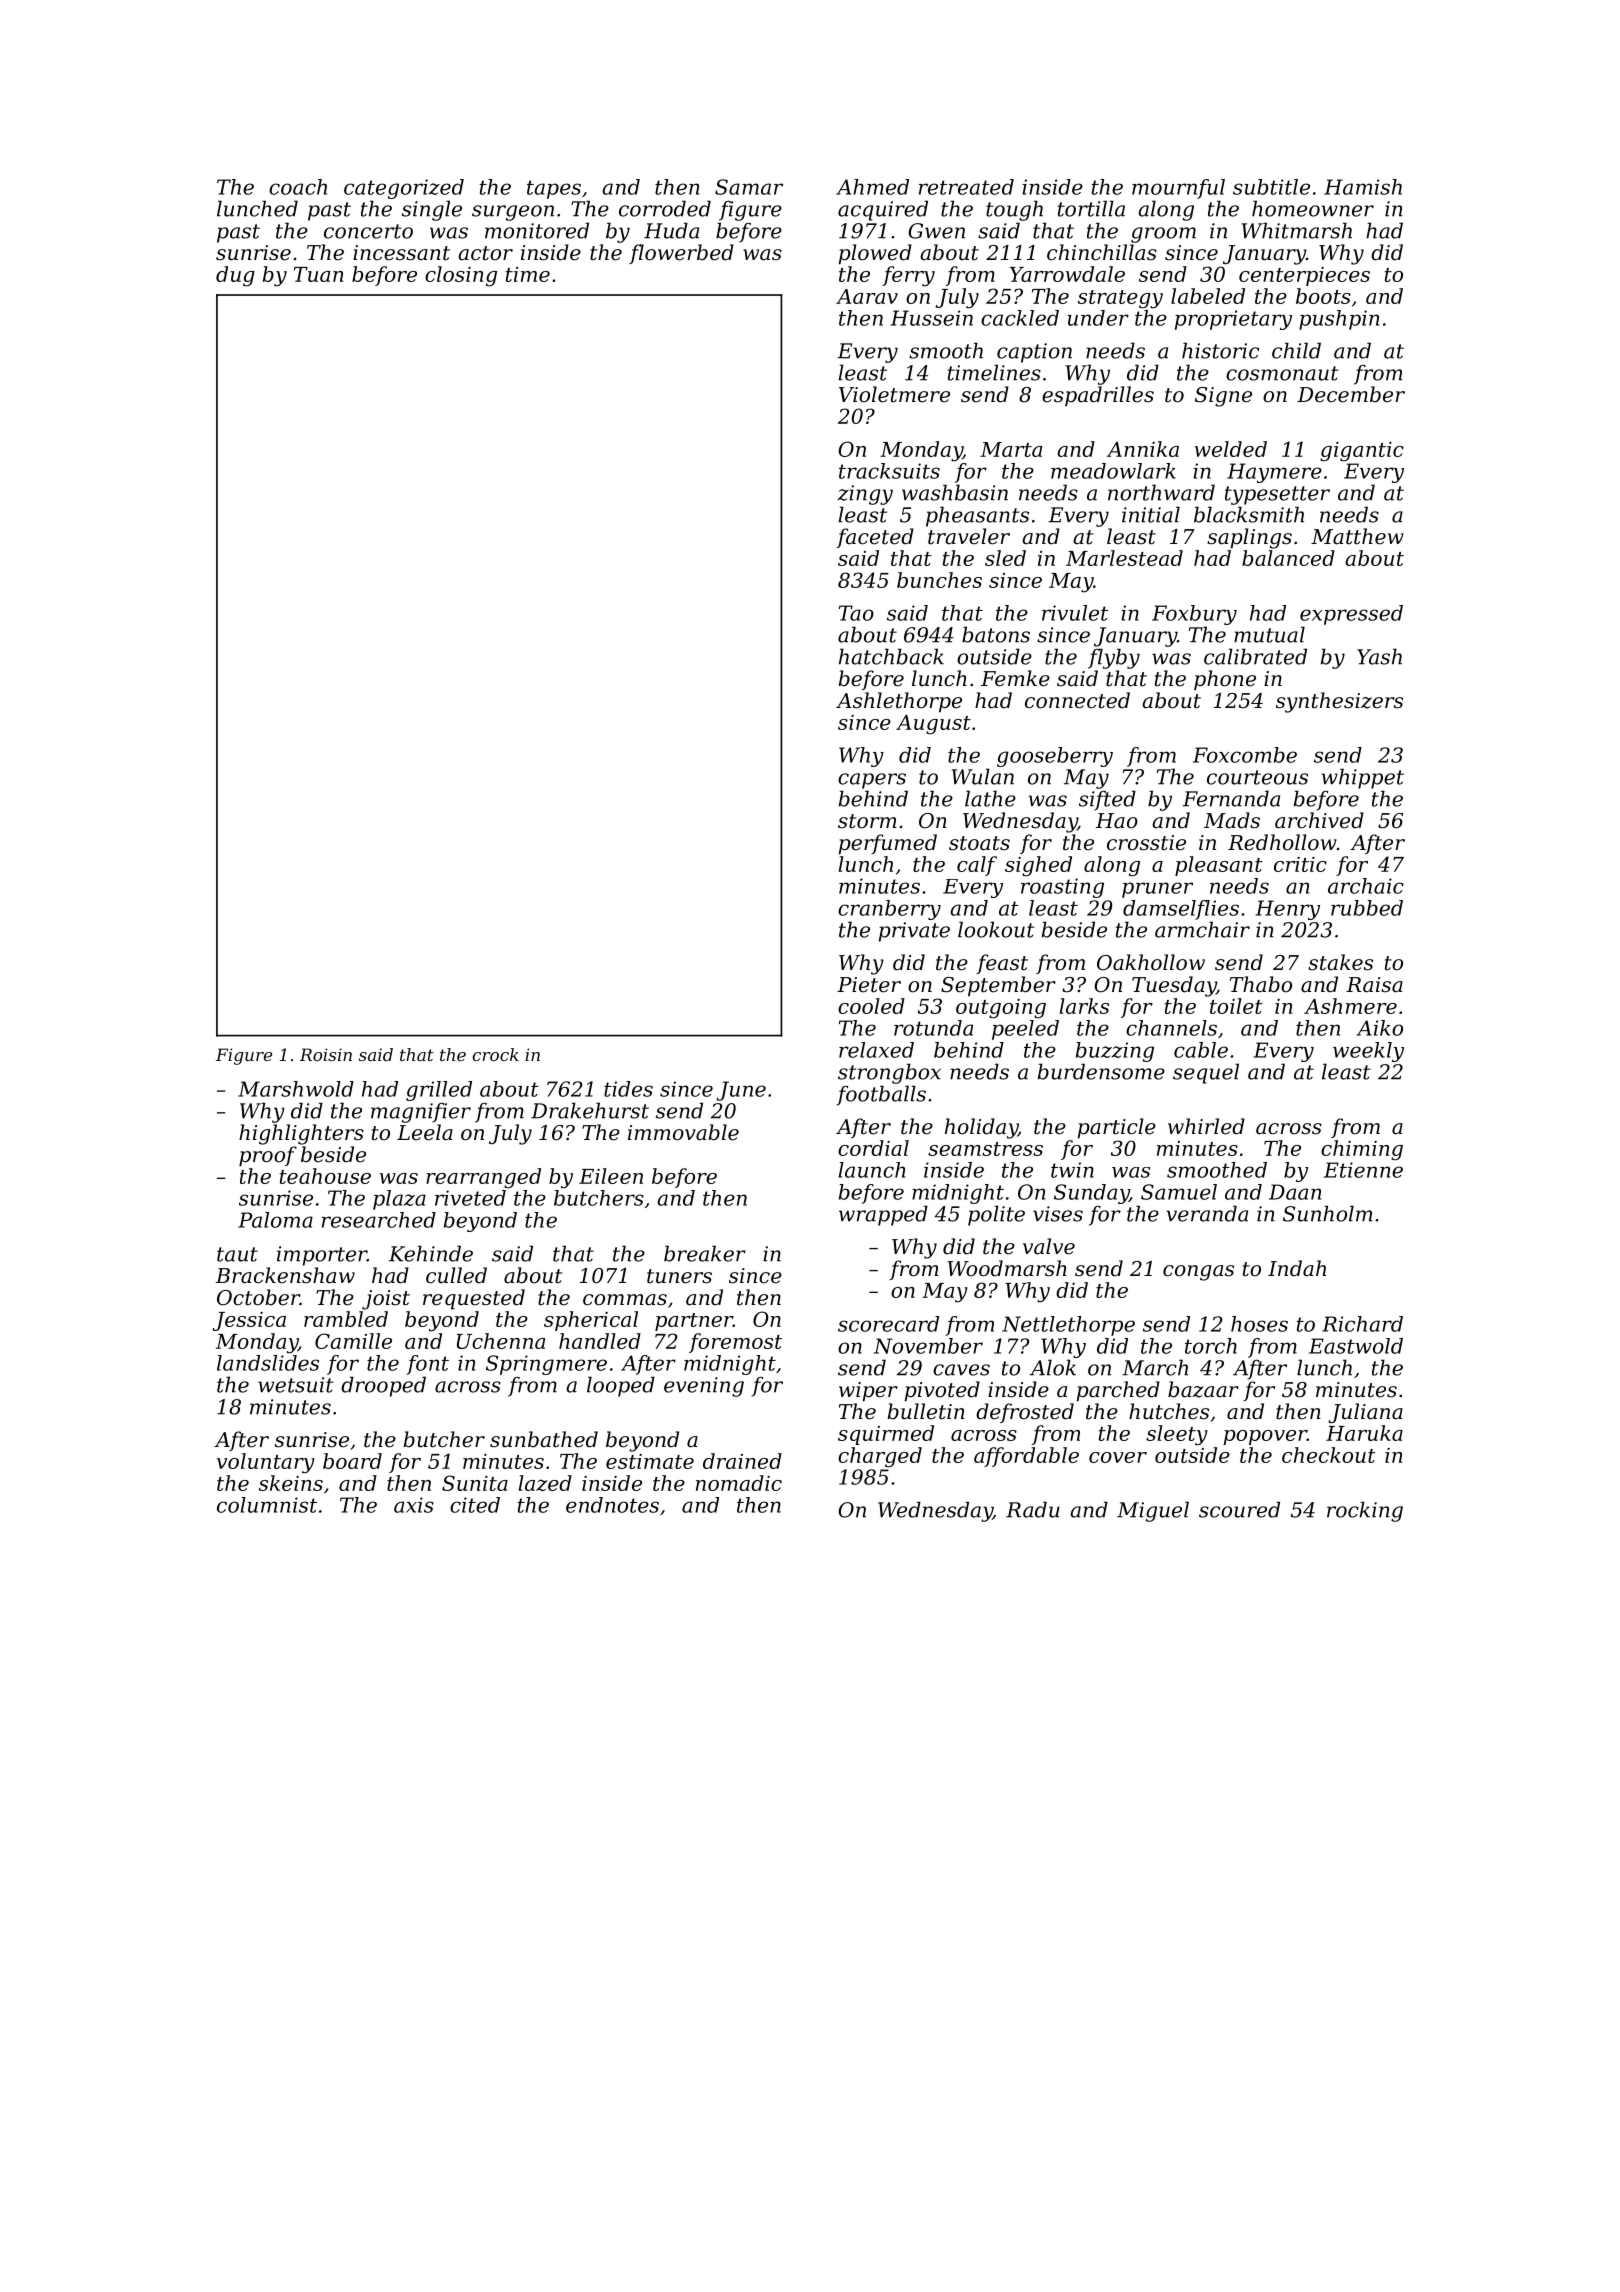 The height and width of the page is (2292, 1620). Describe the element at coordinates (936, 231) in the page. I see `Gwen` at that location.
